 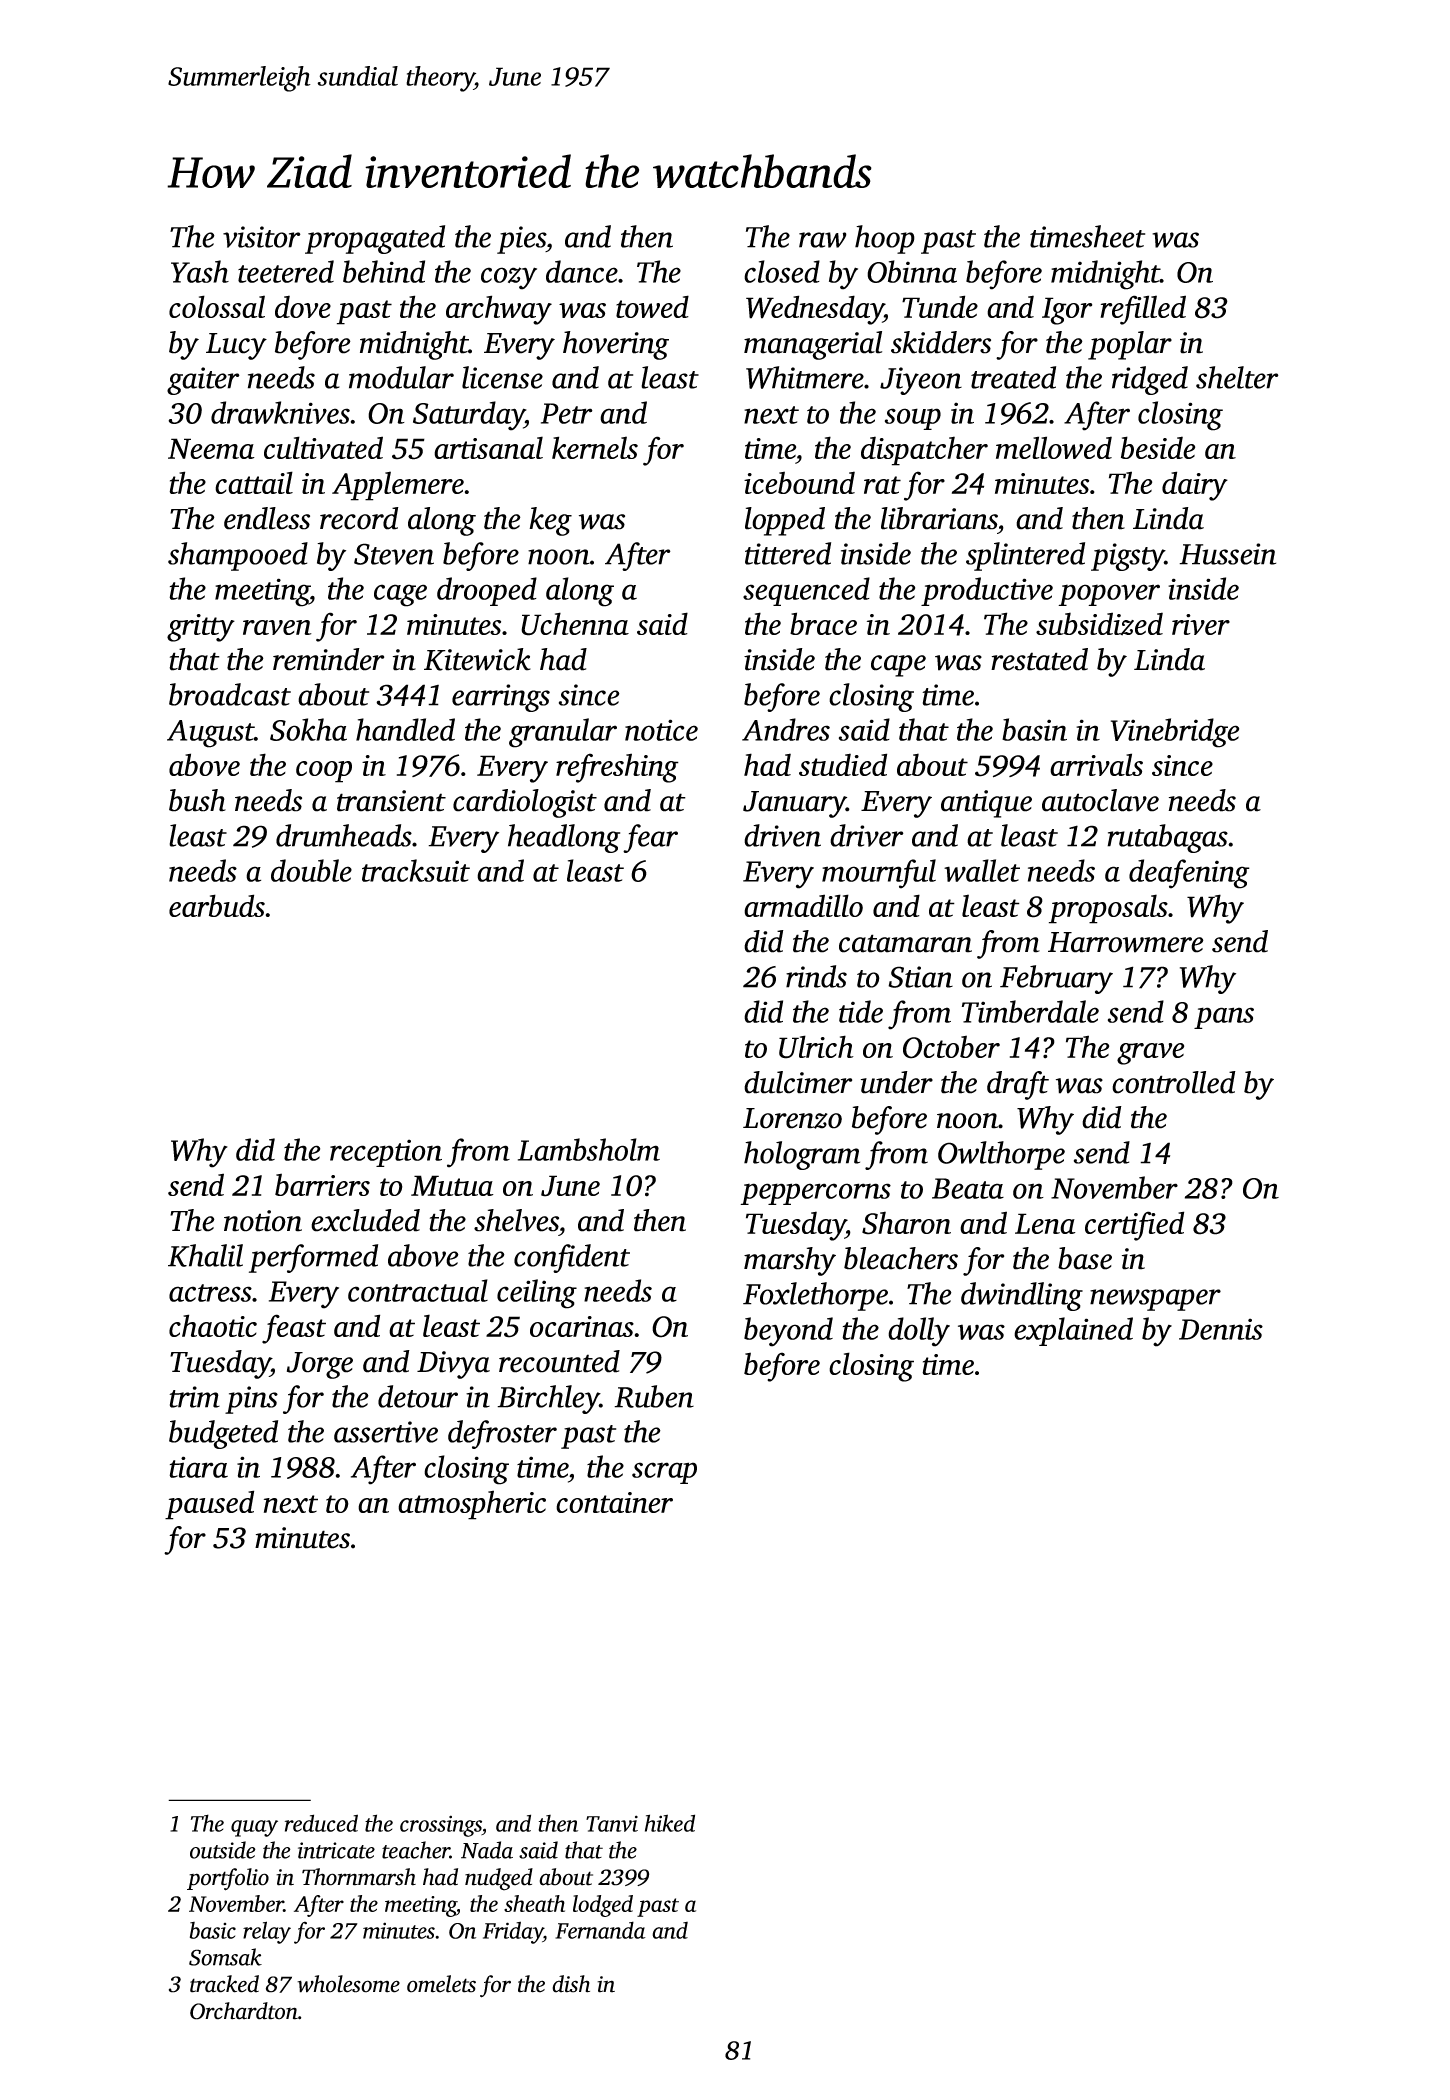 I want to click on defroster, so click(x=502, y=1434).
